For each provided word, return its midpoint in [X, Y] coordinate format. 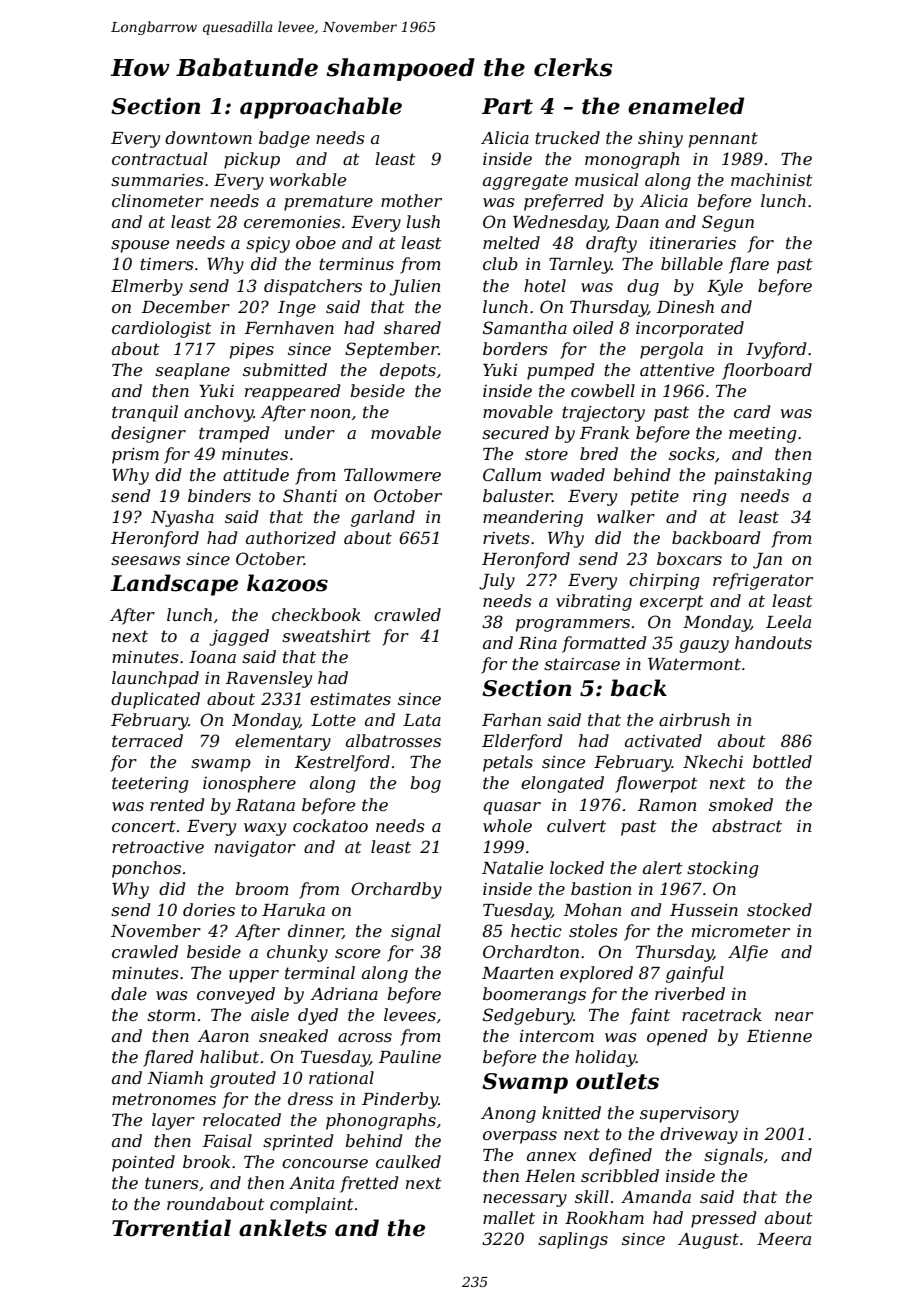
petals [508, 763]
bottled [782, 761]
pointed [143, 1163]
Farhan [511, 719]
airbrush [694, 719]
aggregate [525, 182]
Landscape [174, 585]
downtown [208, 137]
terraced [147, 740]
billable [692, 263]
